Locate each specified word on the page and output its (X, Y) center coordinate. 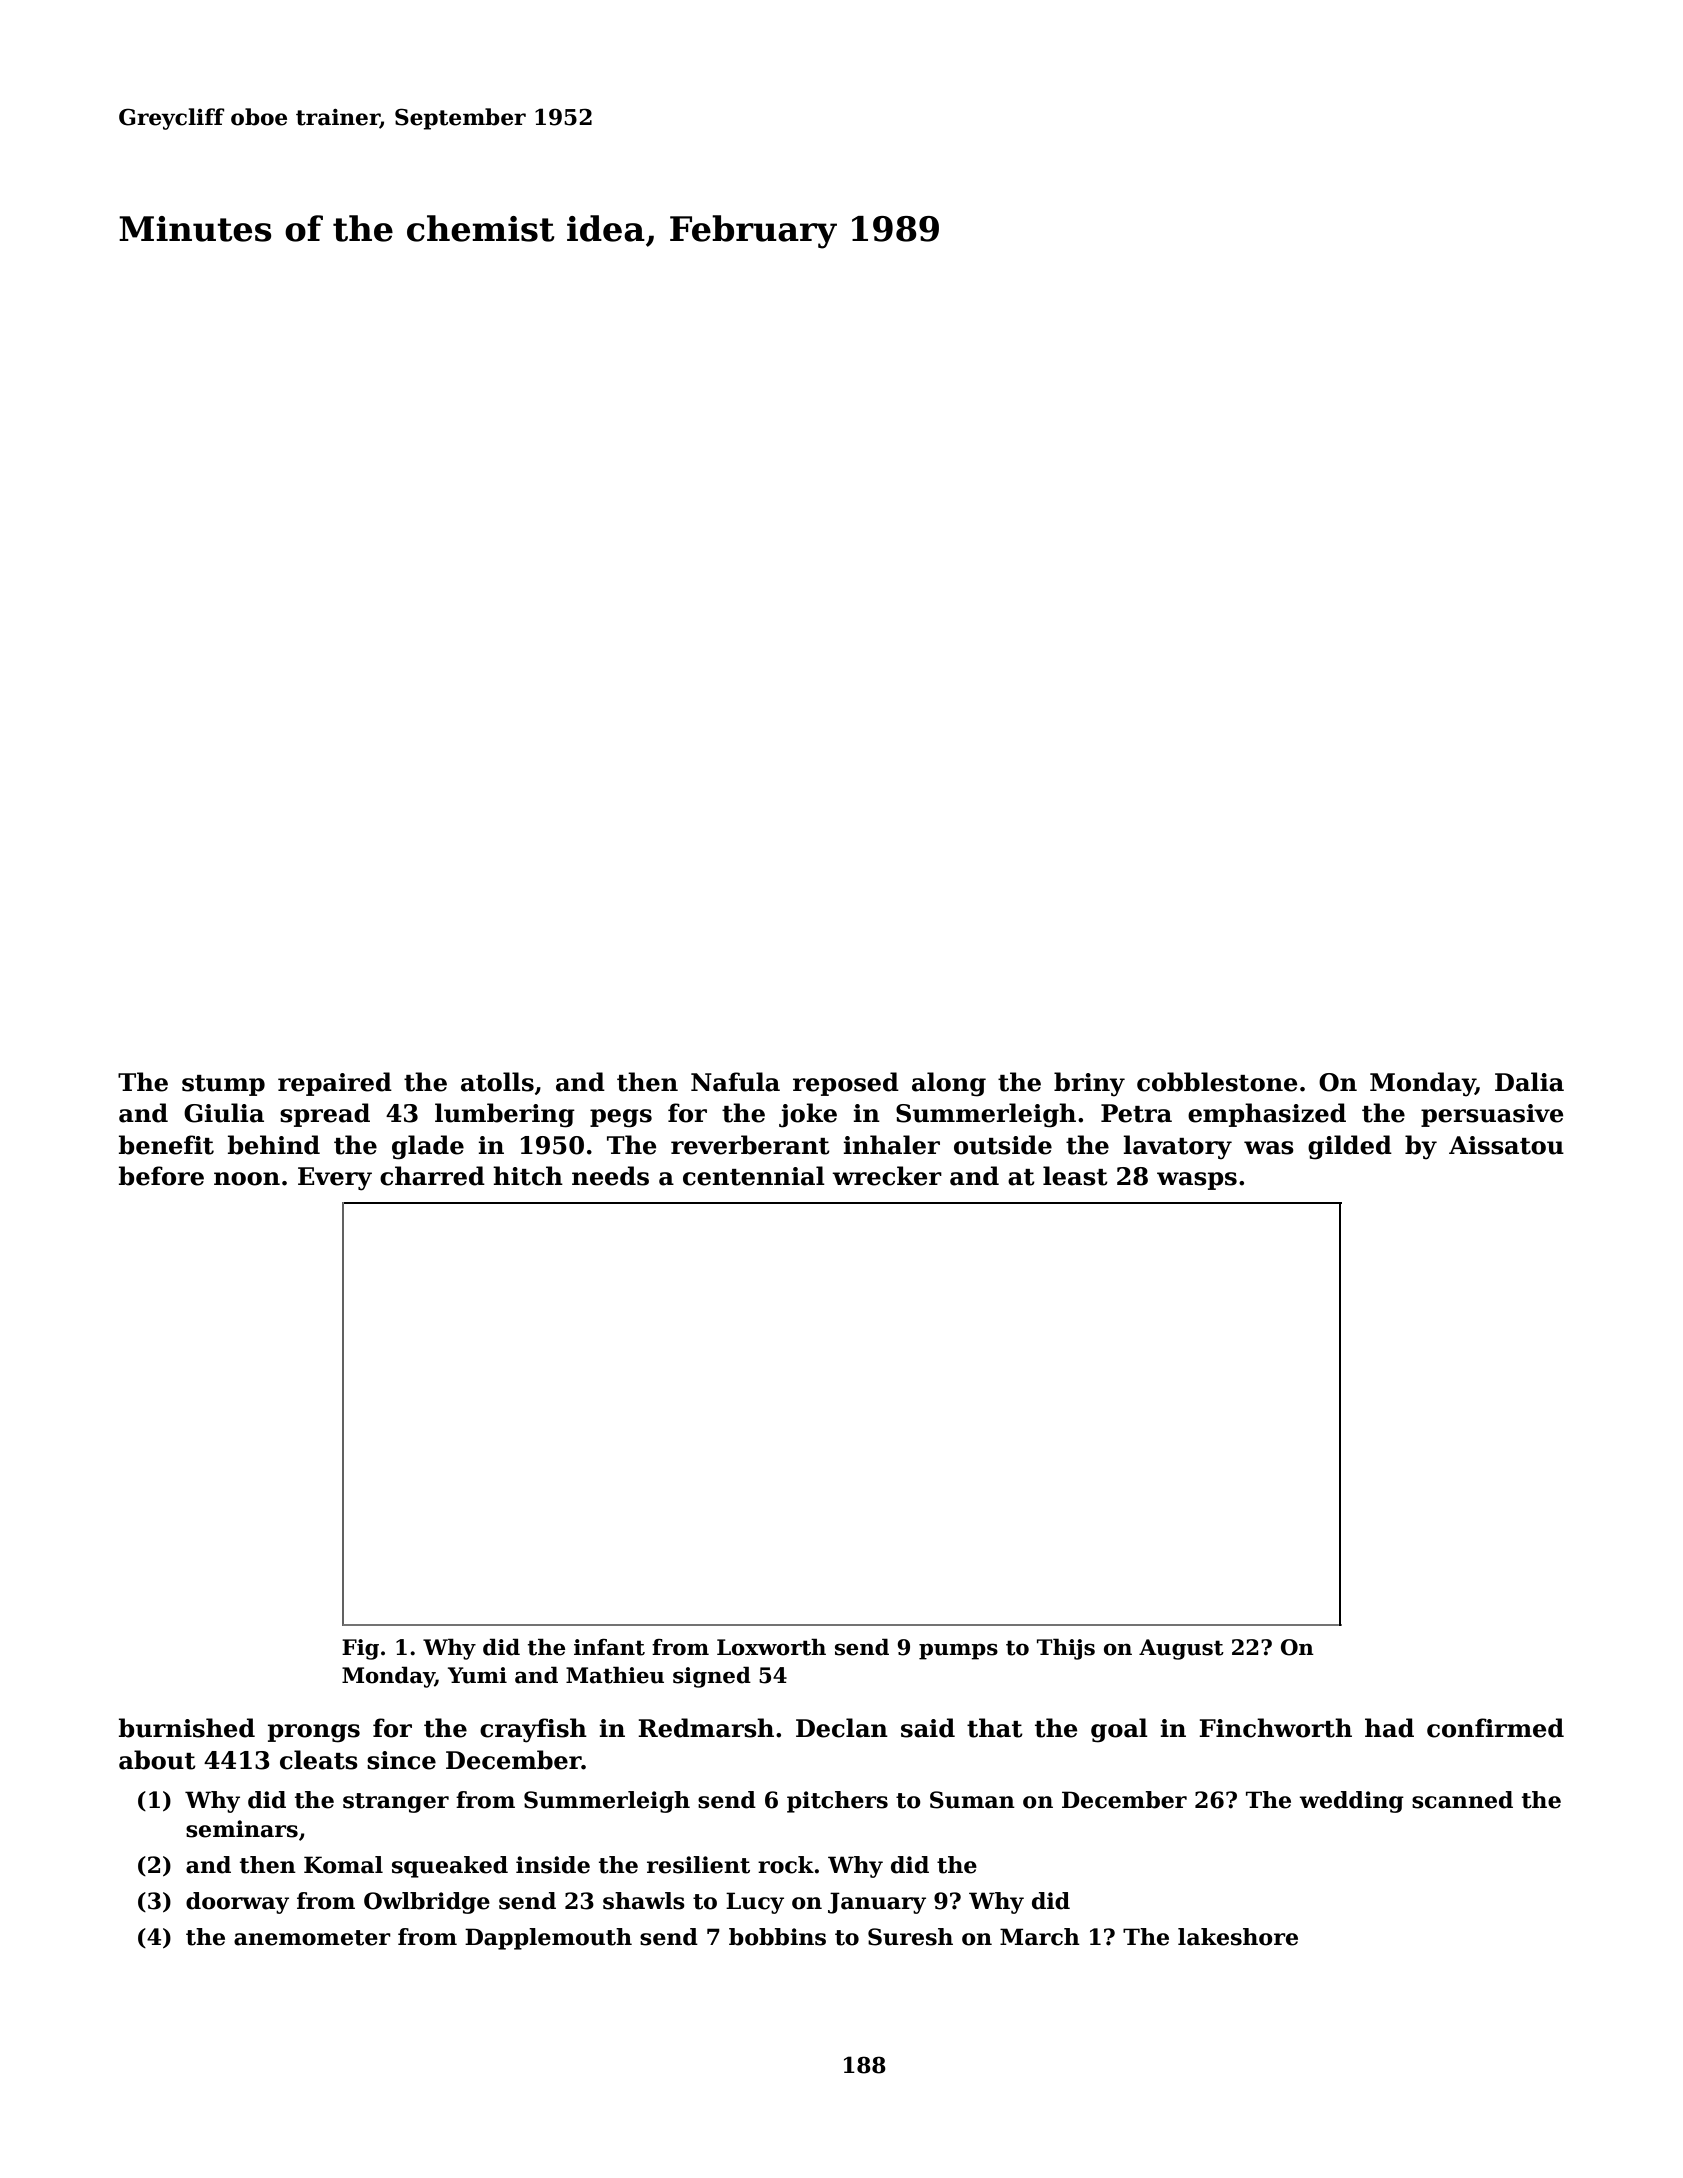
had (1389, 1728)
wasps (1197, 1181)
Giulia (224, 1113)
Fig (360, 1649)
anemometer (312, 1938)
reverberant (750, 1145)
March (1040, 1937)
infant (609, 1647)
